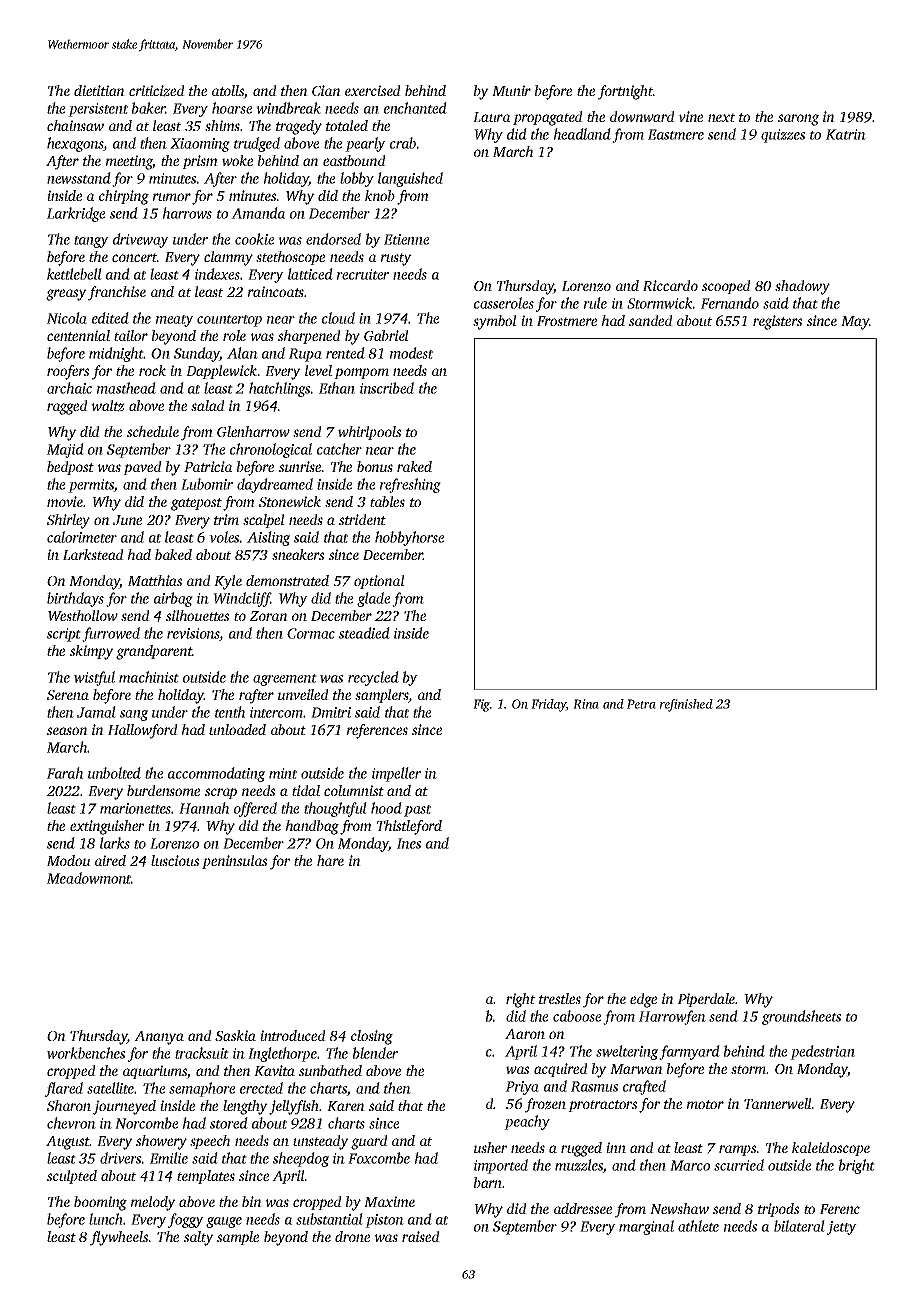  Describe the element at coordinates (783, 136) in the screenshot. I see `quizzes` at that location.
